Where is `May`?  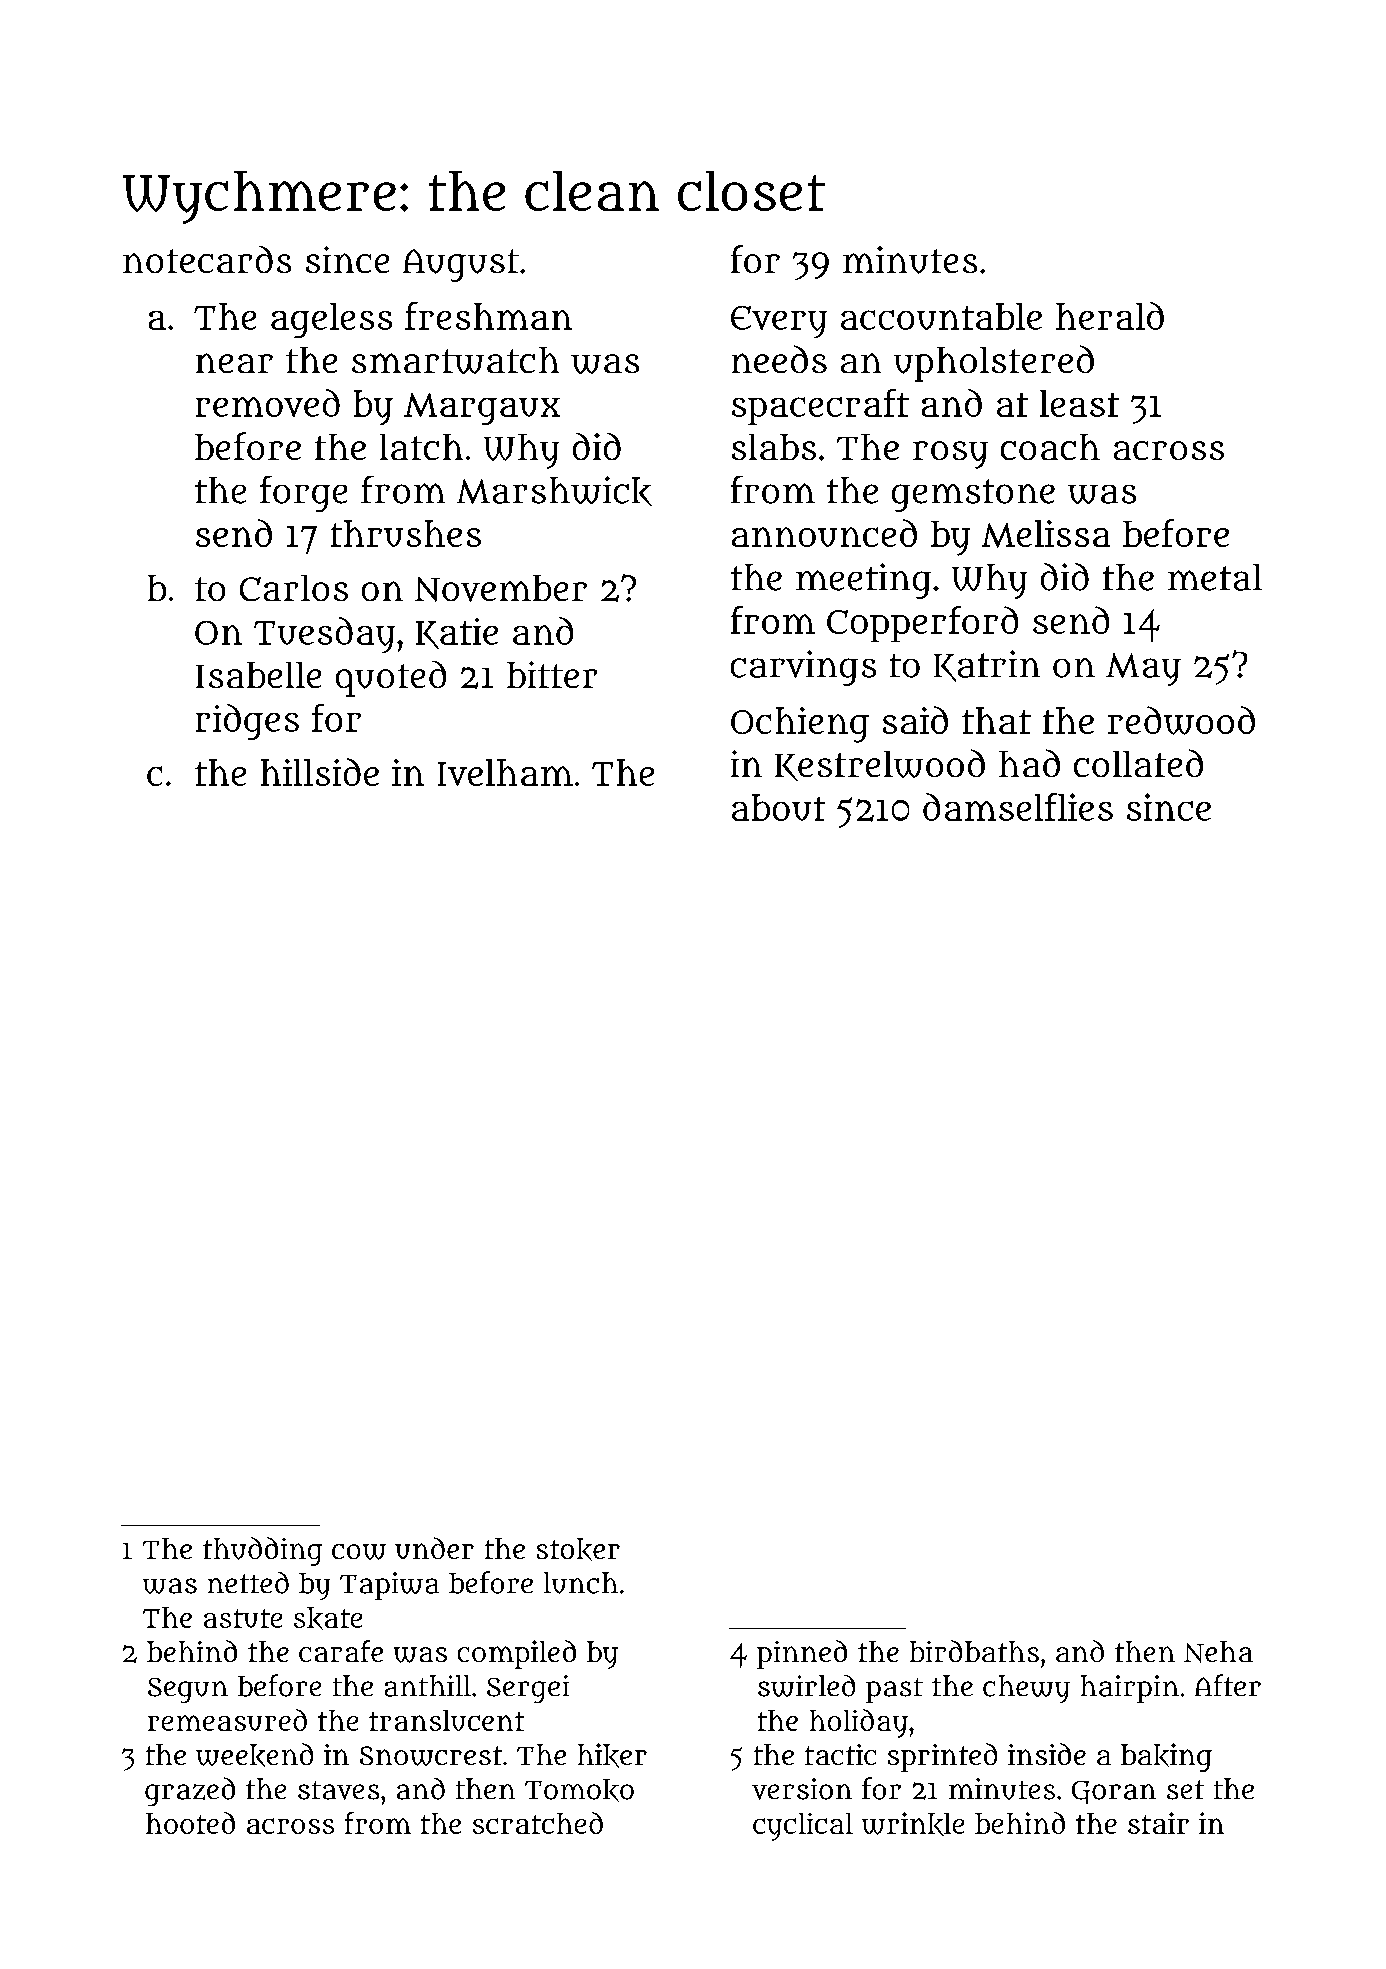
May is located at coordinates (1143, 669).
